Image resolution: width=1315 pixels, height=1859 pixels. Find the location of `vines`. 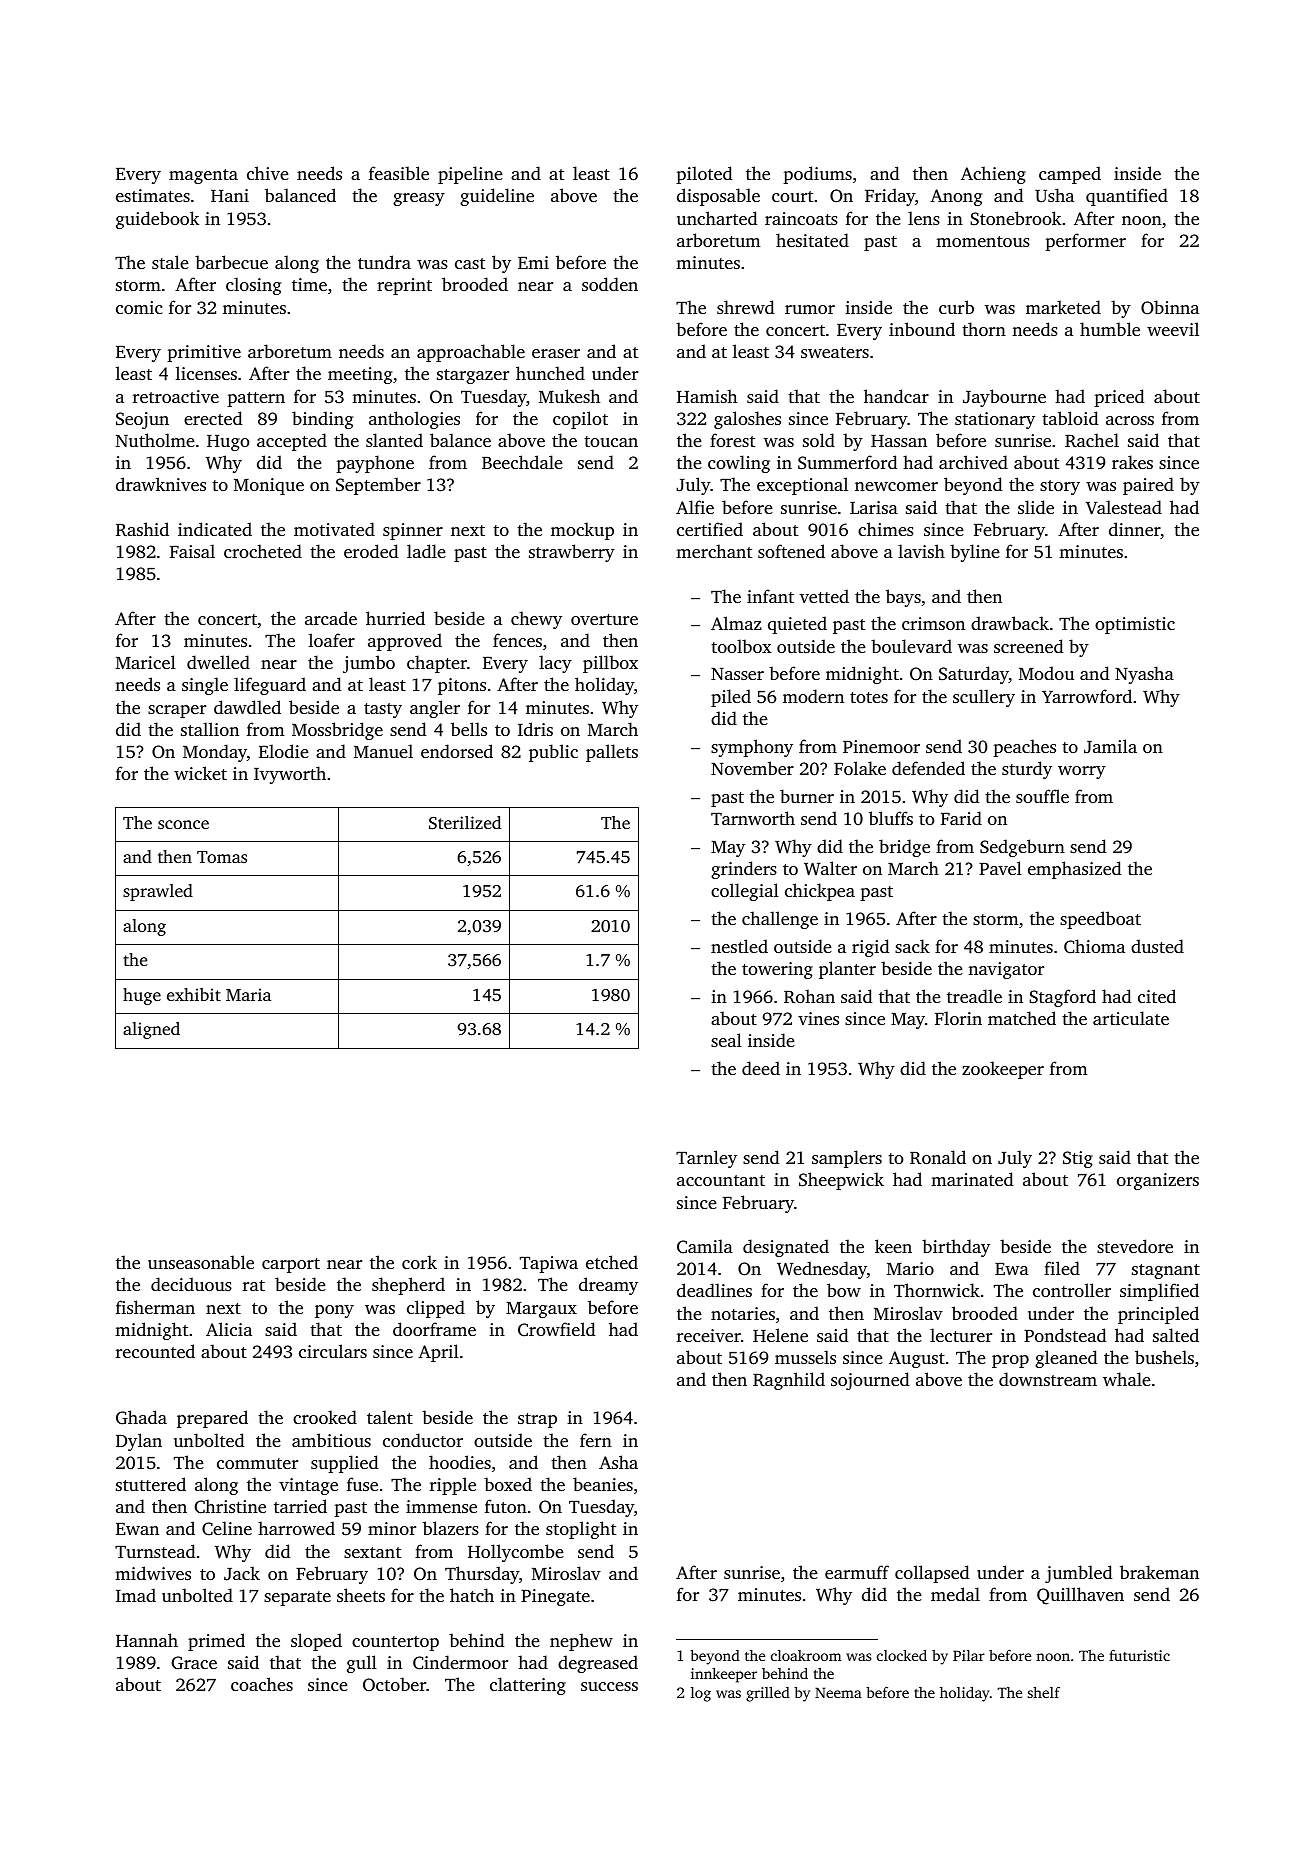

vines is located at coordinates (818, 1018).
